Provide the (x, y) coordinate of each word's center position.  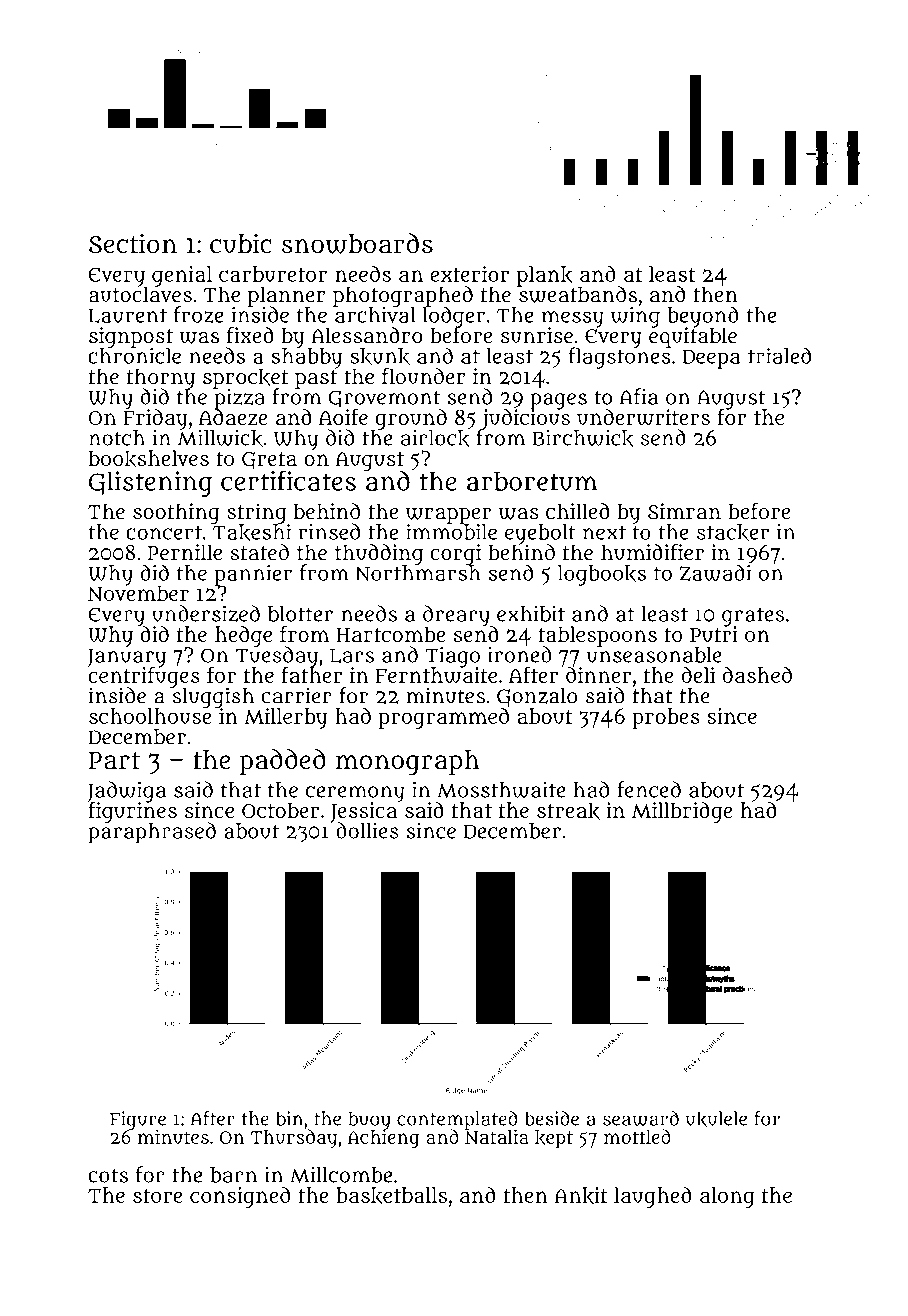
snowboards (357, 243)
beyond (703, 316)
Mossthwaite (501, 790)
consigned (240, 1197)
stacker (733, 532)
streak (568, 811)
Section (133, 244)
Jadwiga (126, 791)
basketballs (391, 1196)
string (257, 513)
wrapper (448, 516)
